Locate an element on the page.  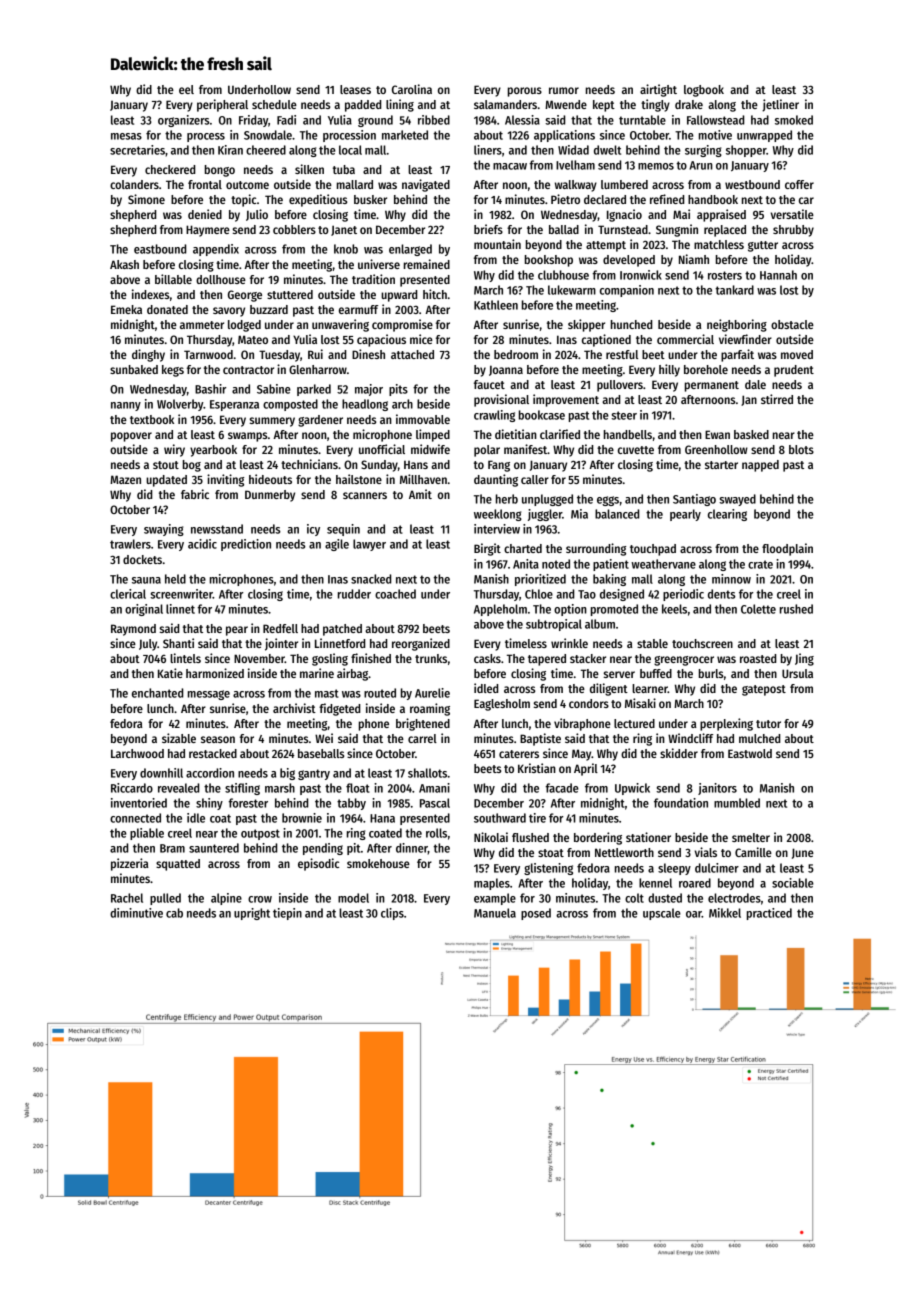
weathervane is located at coordinates (663, 564).
